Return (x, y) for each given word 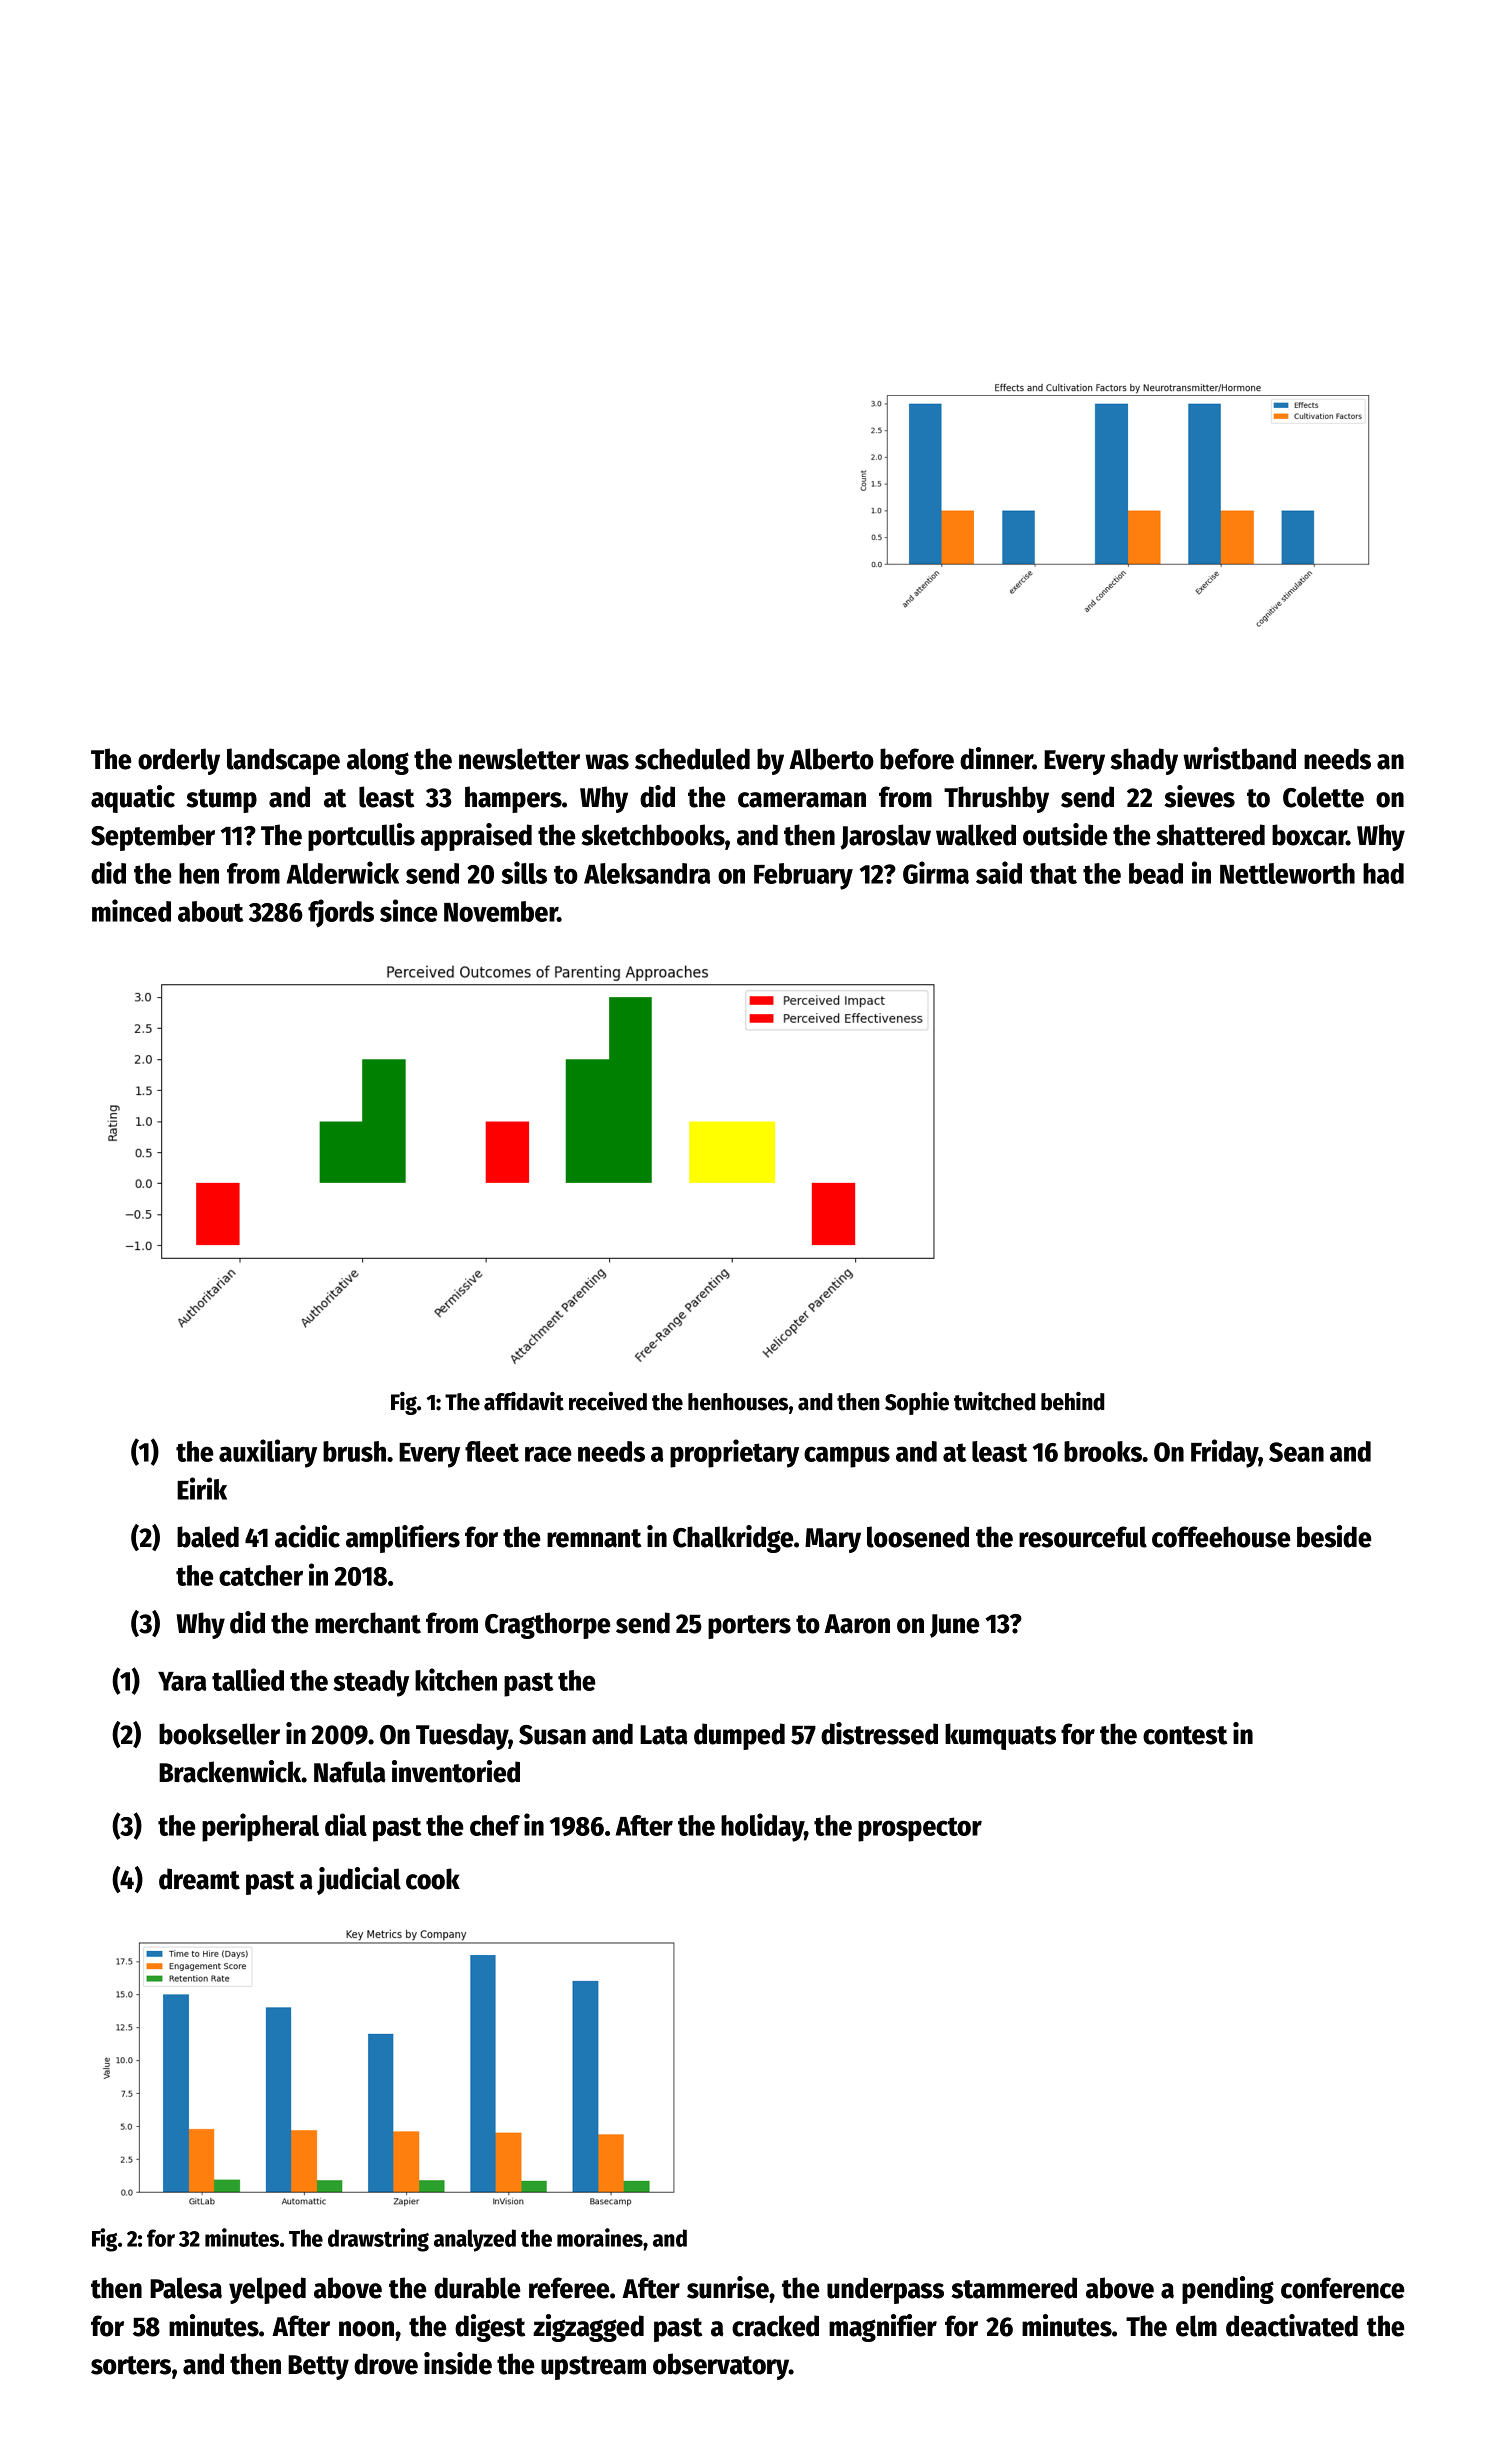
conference (1343, 2288)
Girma (936, 872)
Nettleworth (1287, 873)
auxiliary (268, 1453)
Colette (1323, 797)
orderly (179, 761)
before (917, 759)
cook (433, 1879)
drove (386, 2364)
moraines (600, 2237)
